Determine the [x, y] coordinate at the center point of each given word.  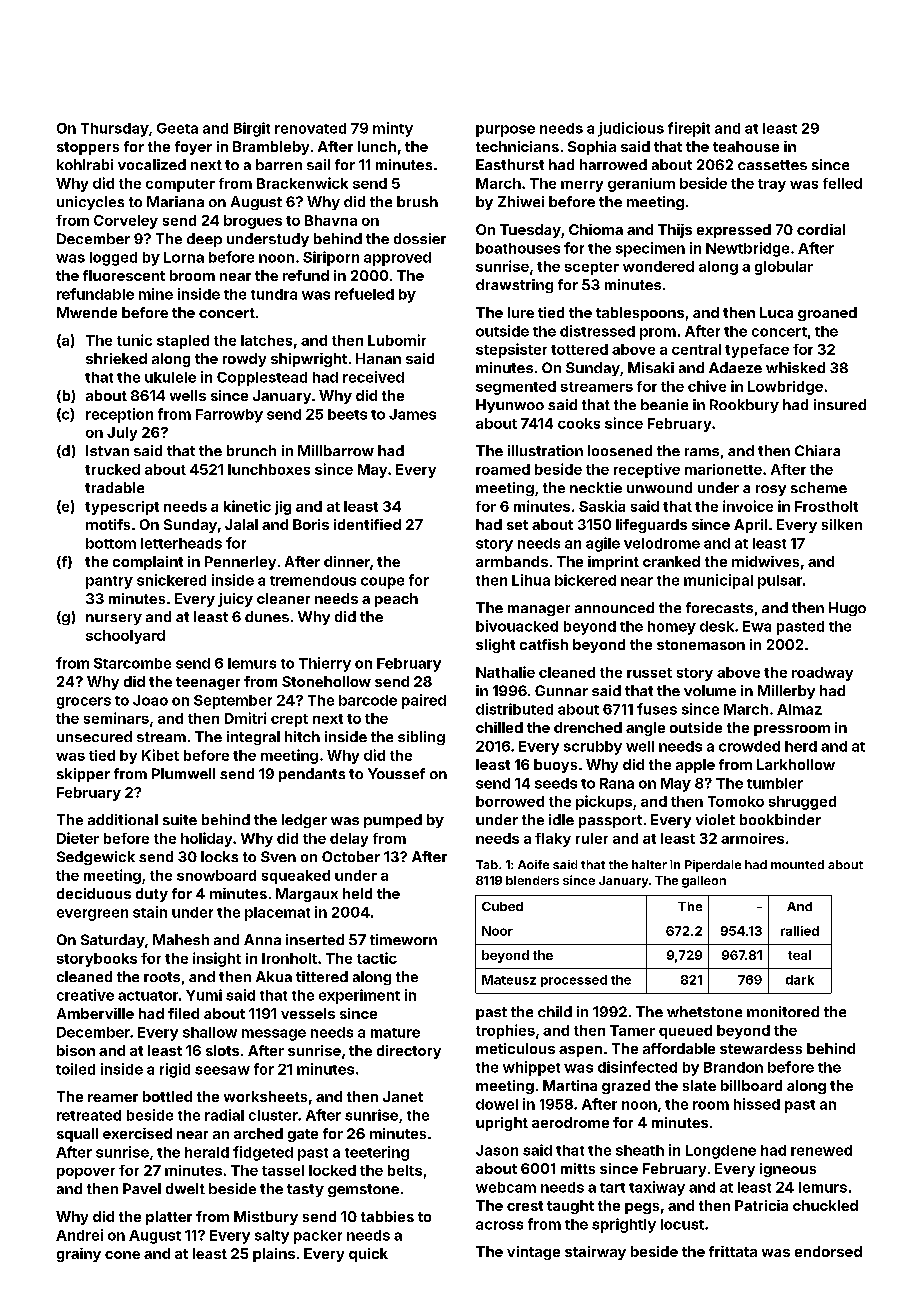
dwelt [185, 1188]
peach [396, 600]
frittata [733, 1251]
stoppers [88, 148]
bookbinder [780, 819]
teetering [377, 1153]
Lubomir [397, 340]
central [696, 349]
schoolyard [125, 637]
